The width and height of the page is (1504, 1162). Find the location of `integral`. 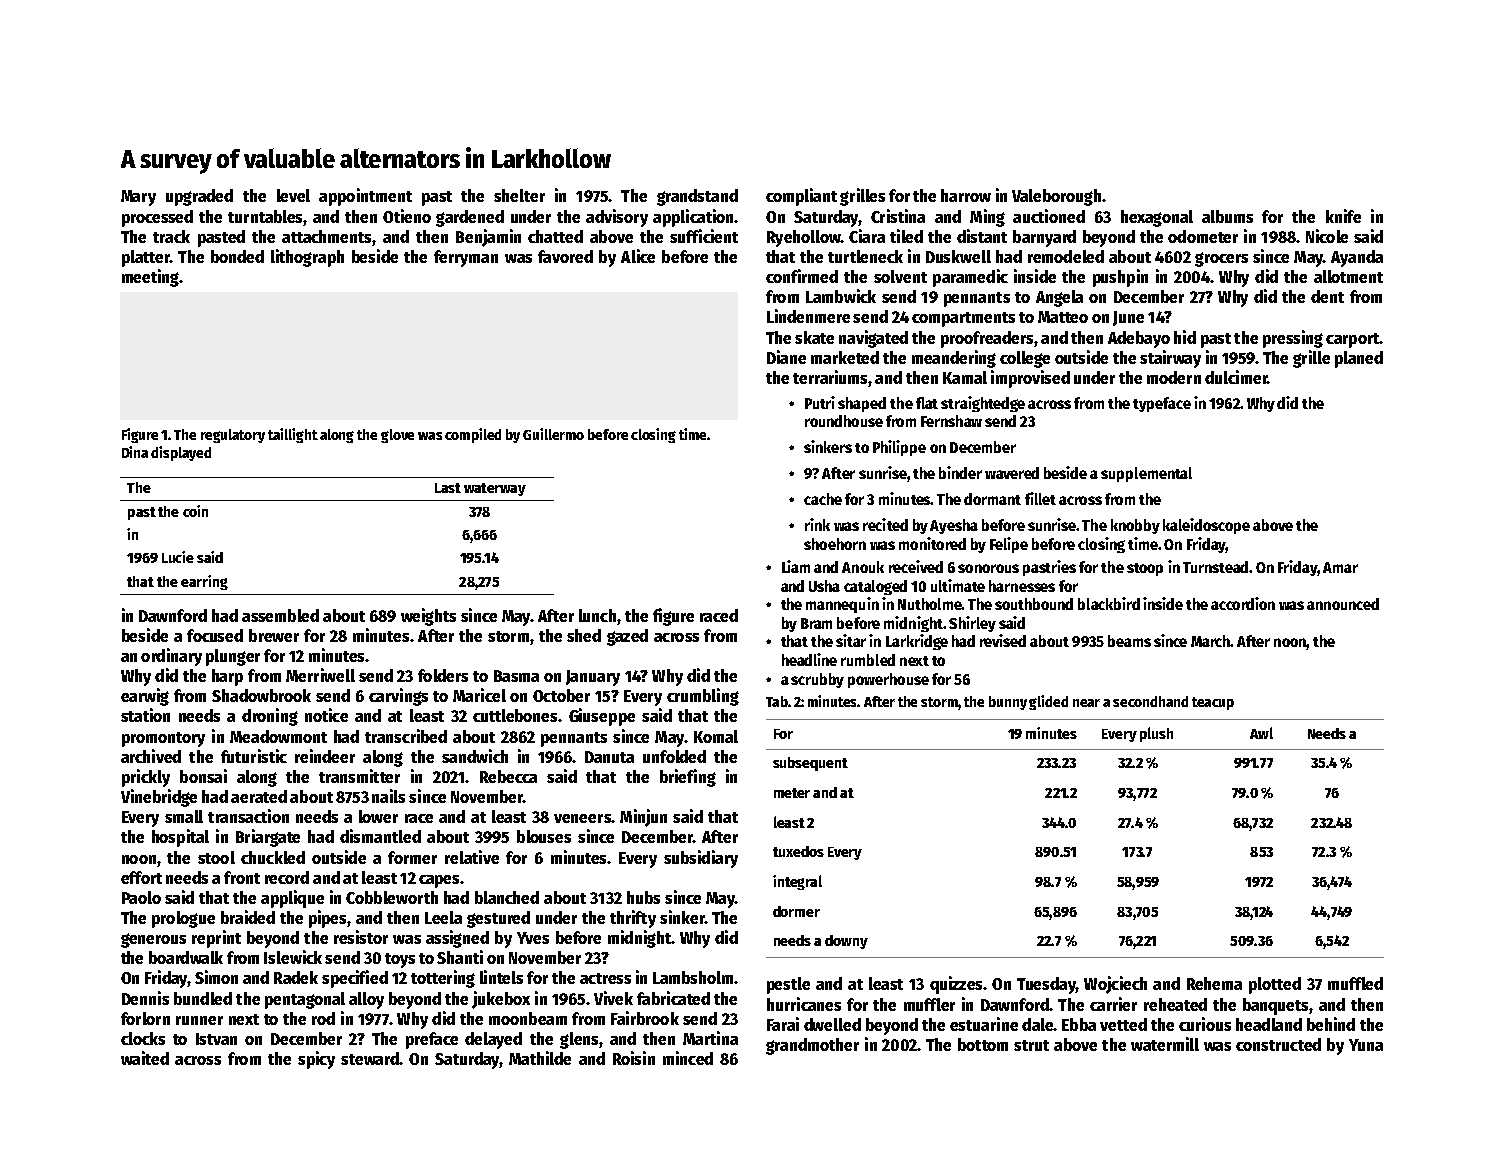

integral is located at coordinates (797, 882).
